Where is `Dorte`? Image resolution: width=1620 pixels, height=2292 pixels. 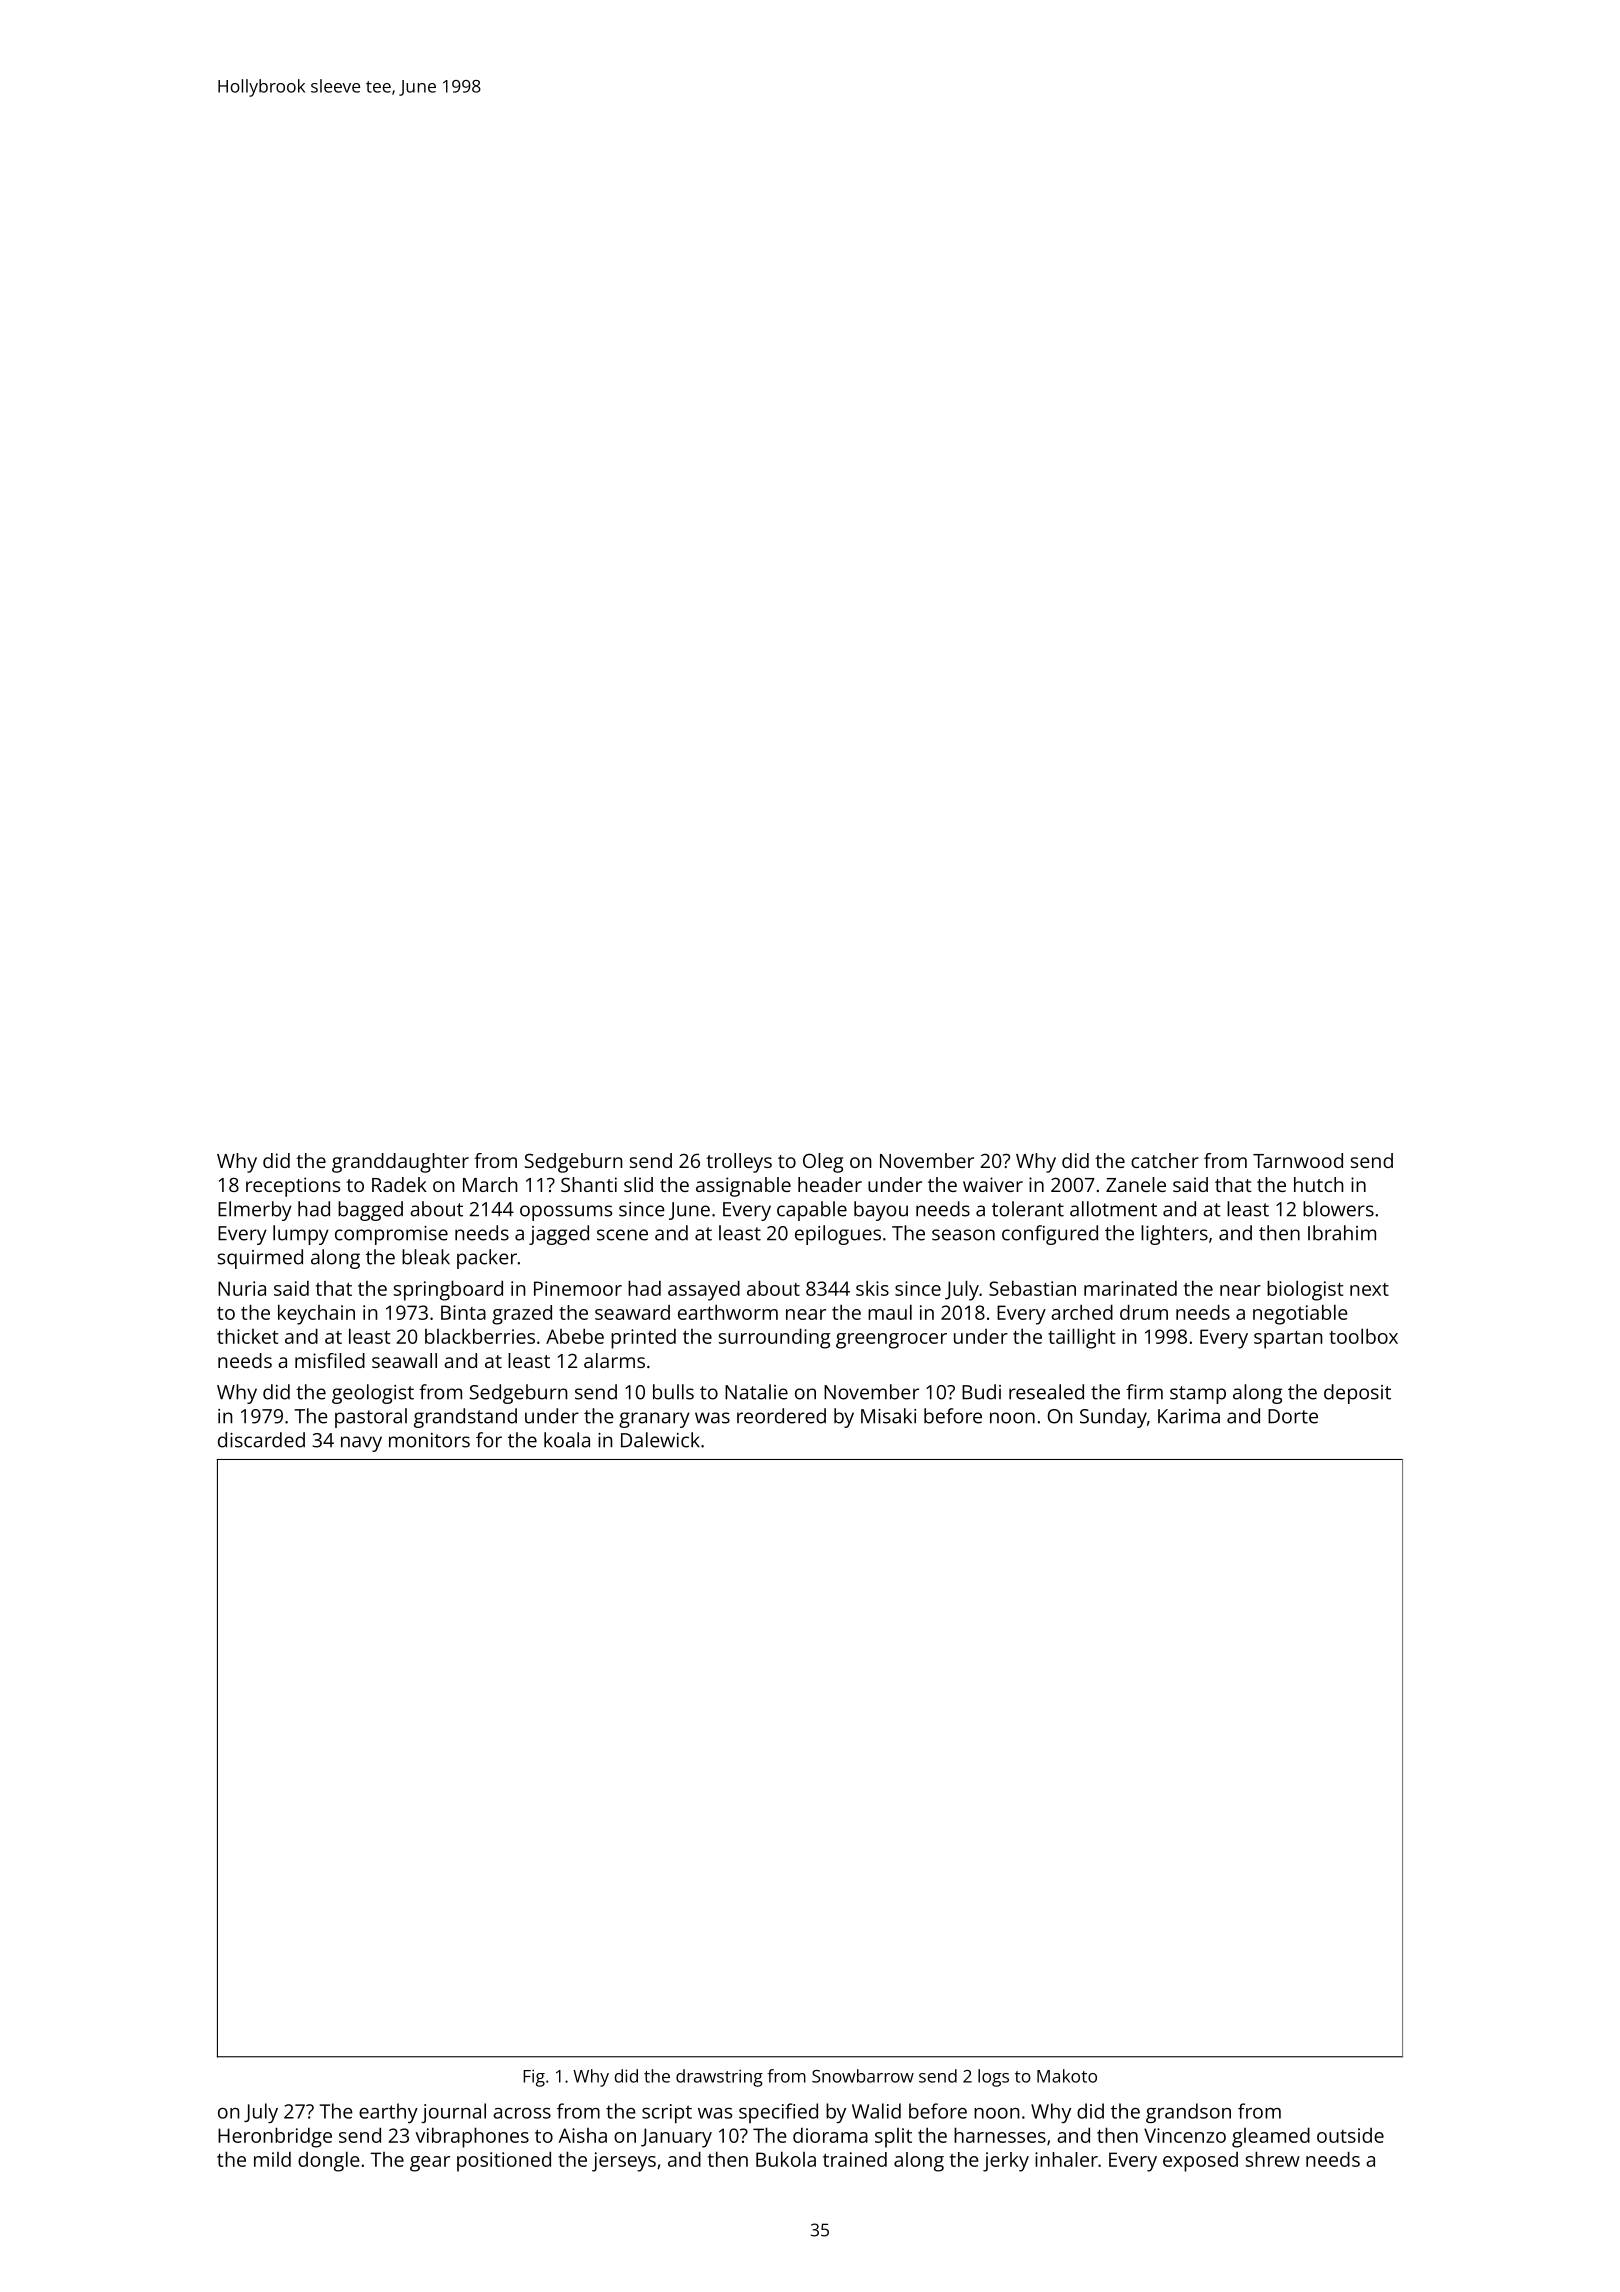 Dorte is located at coordinates (1293, 1416).
